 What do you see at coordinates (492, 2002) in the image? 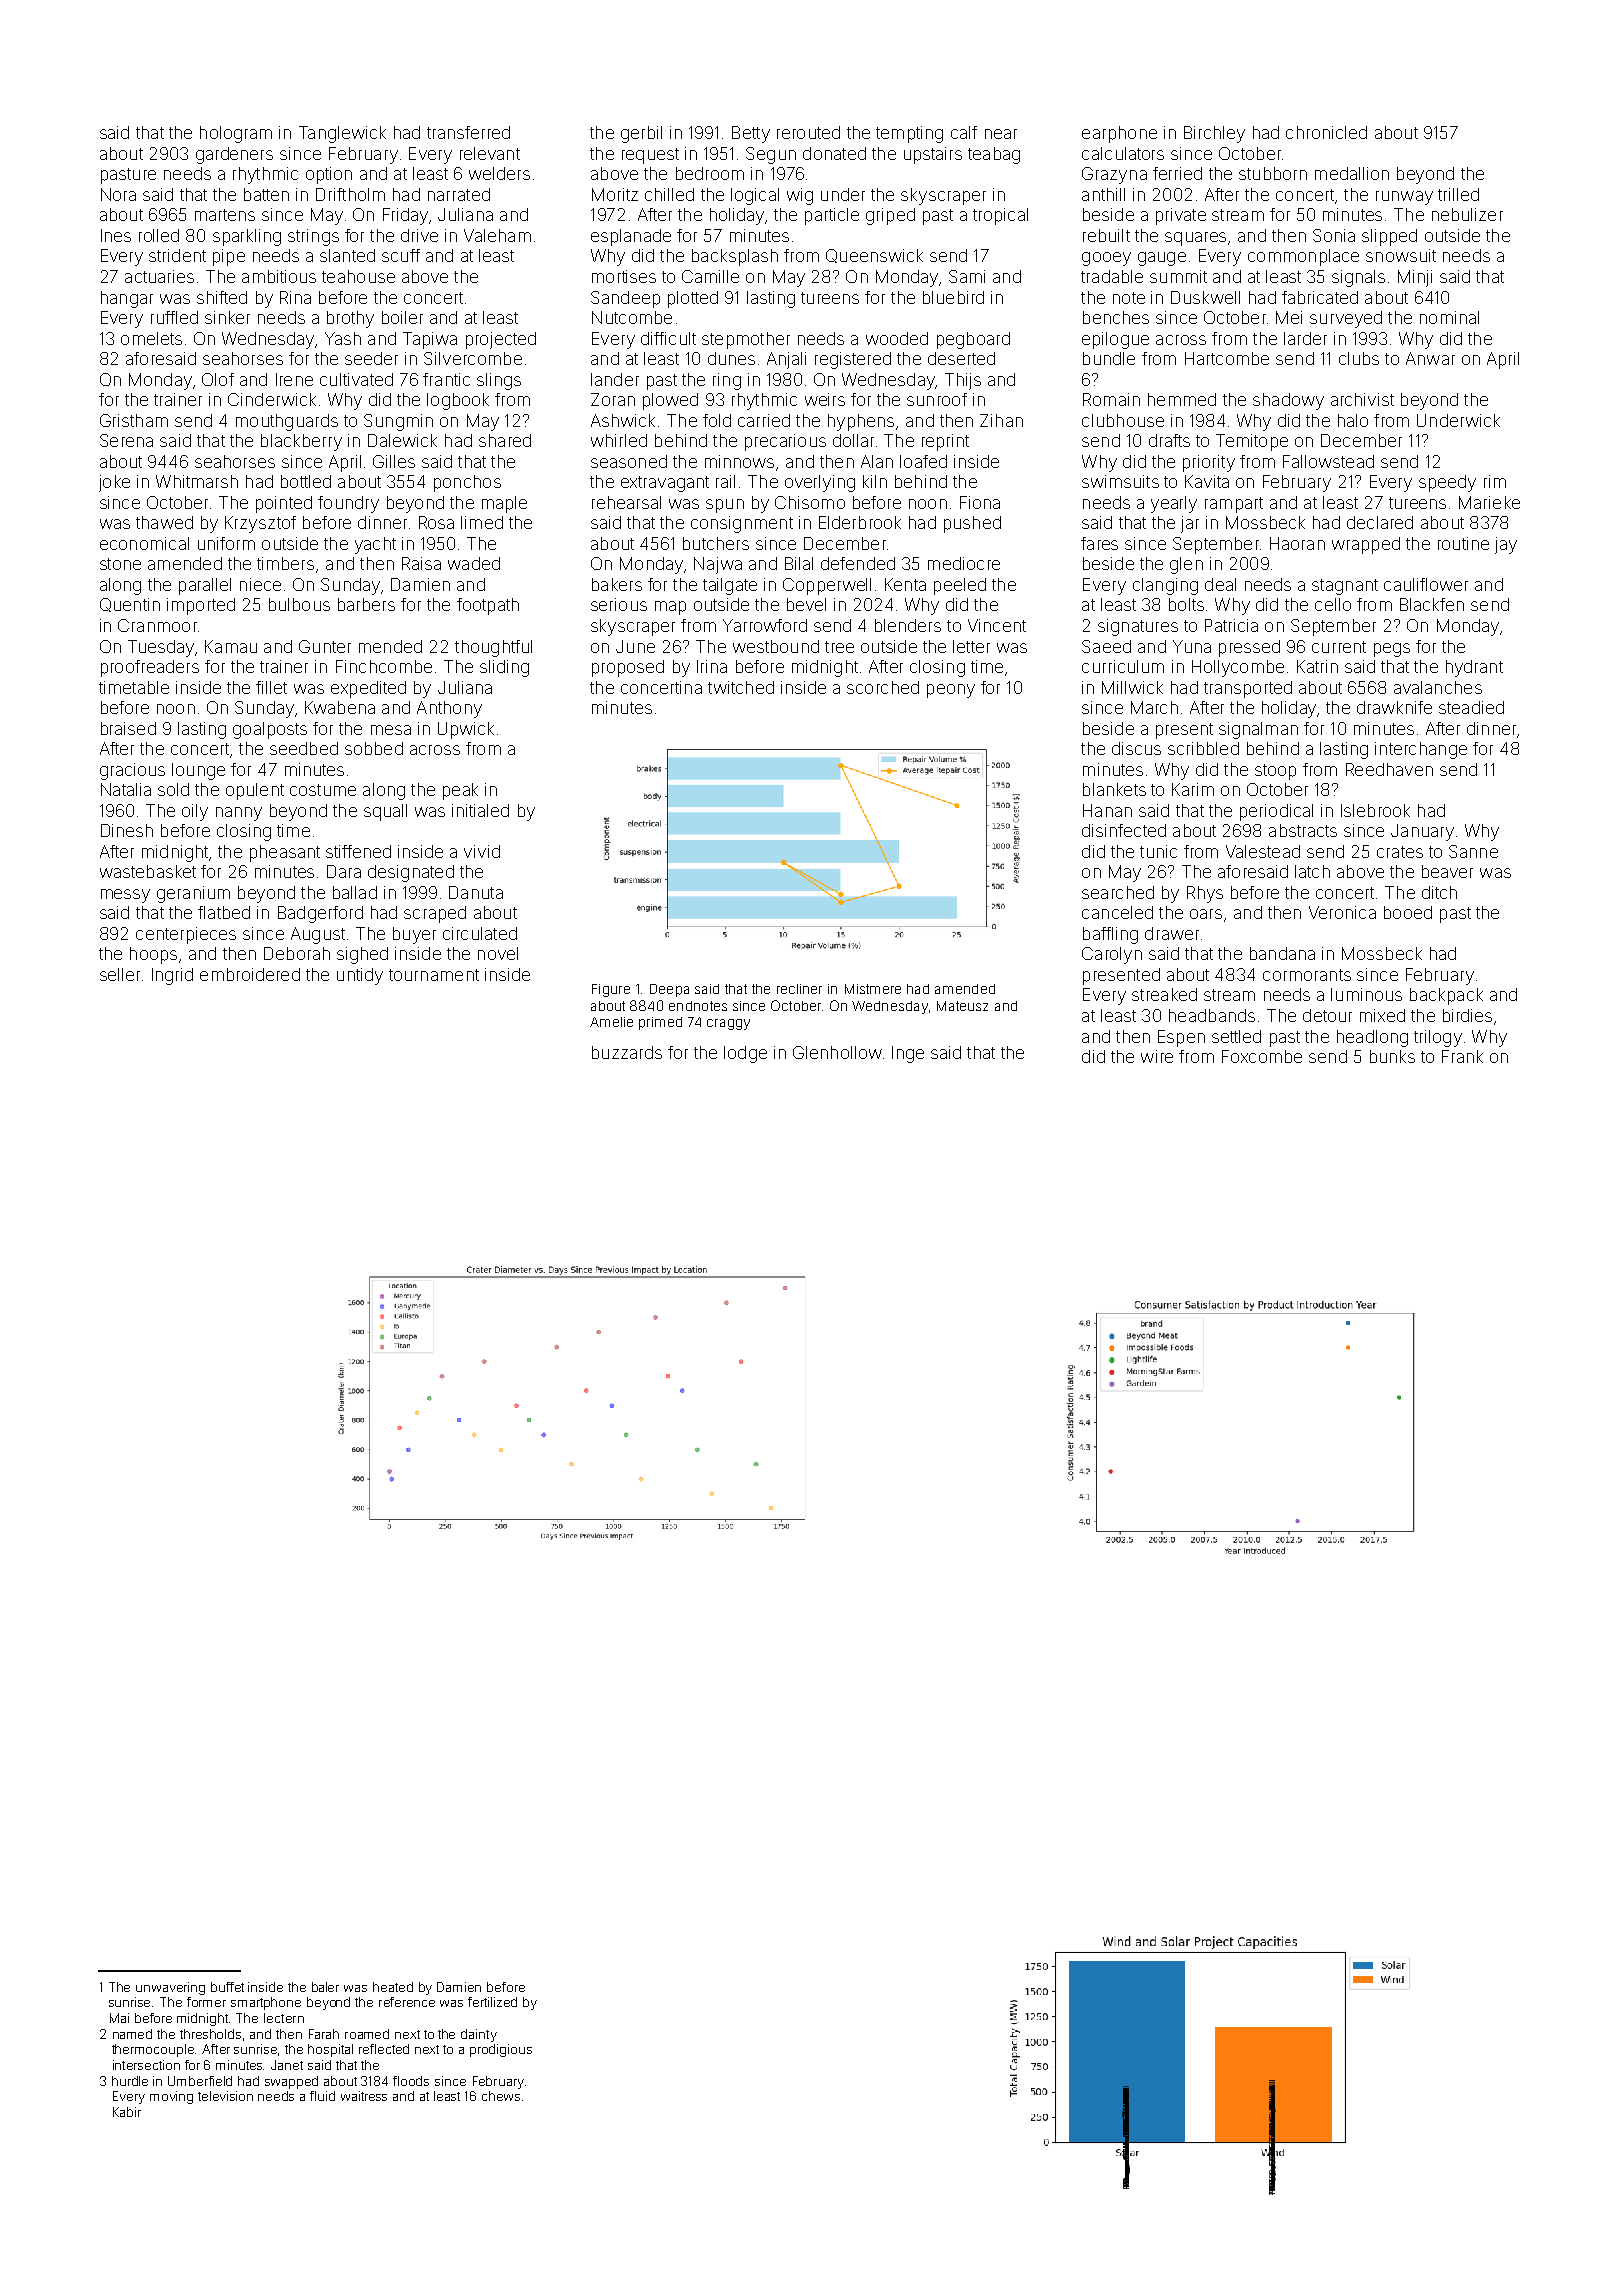
I see `fertilized` at bounding box center [492, 2002].
